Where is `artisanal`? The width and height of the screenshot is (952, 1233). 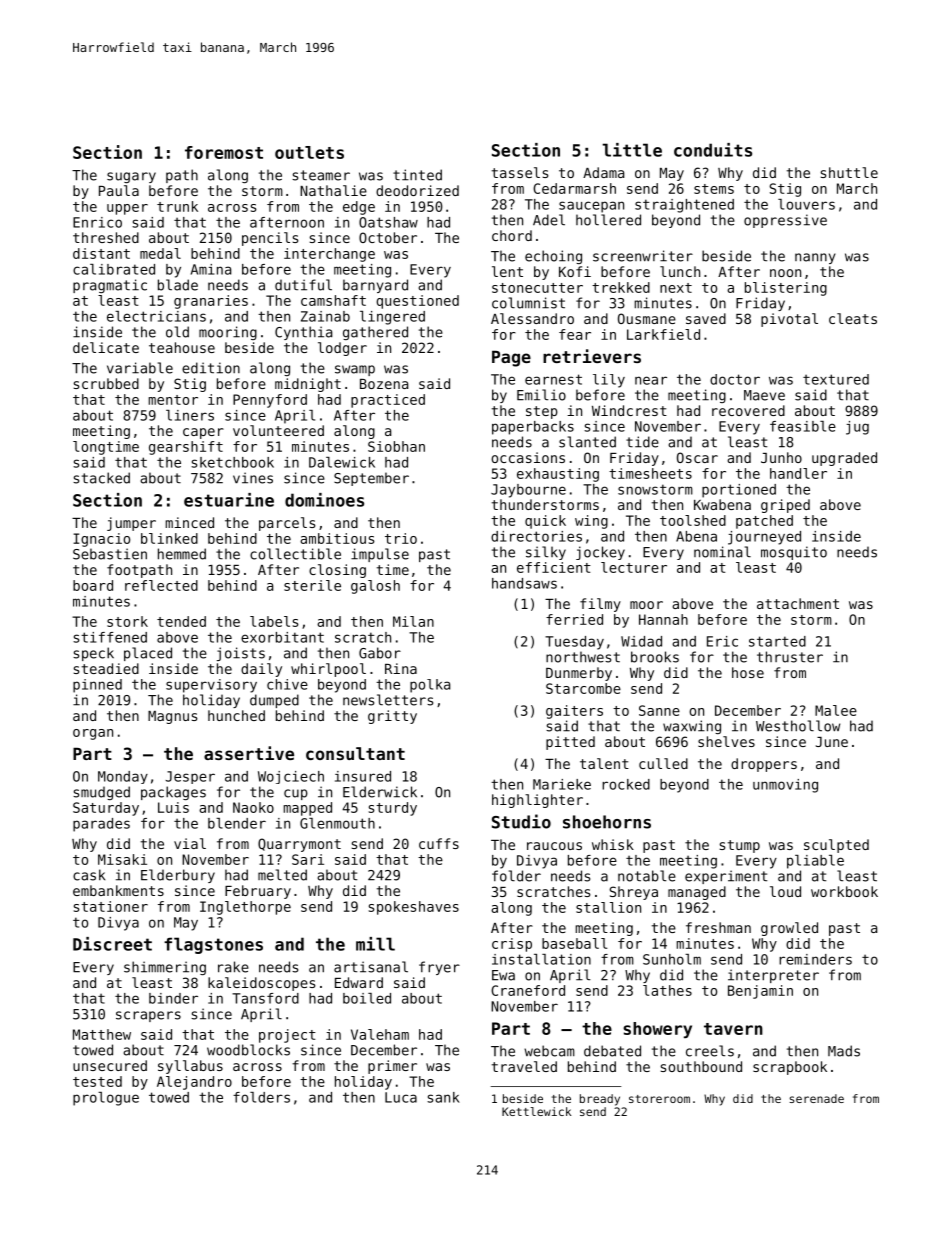
artisanal is located at coordinates (371, 967).
